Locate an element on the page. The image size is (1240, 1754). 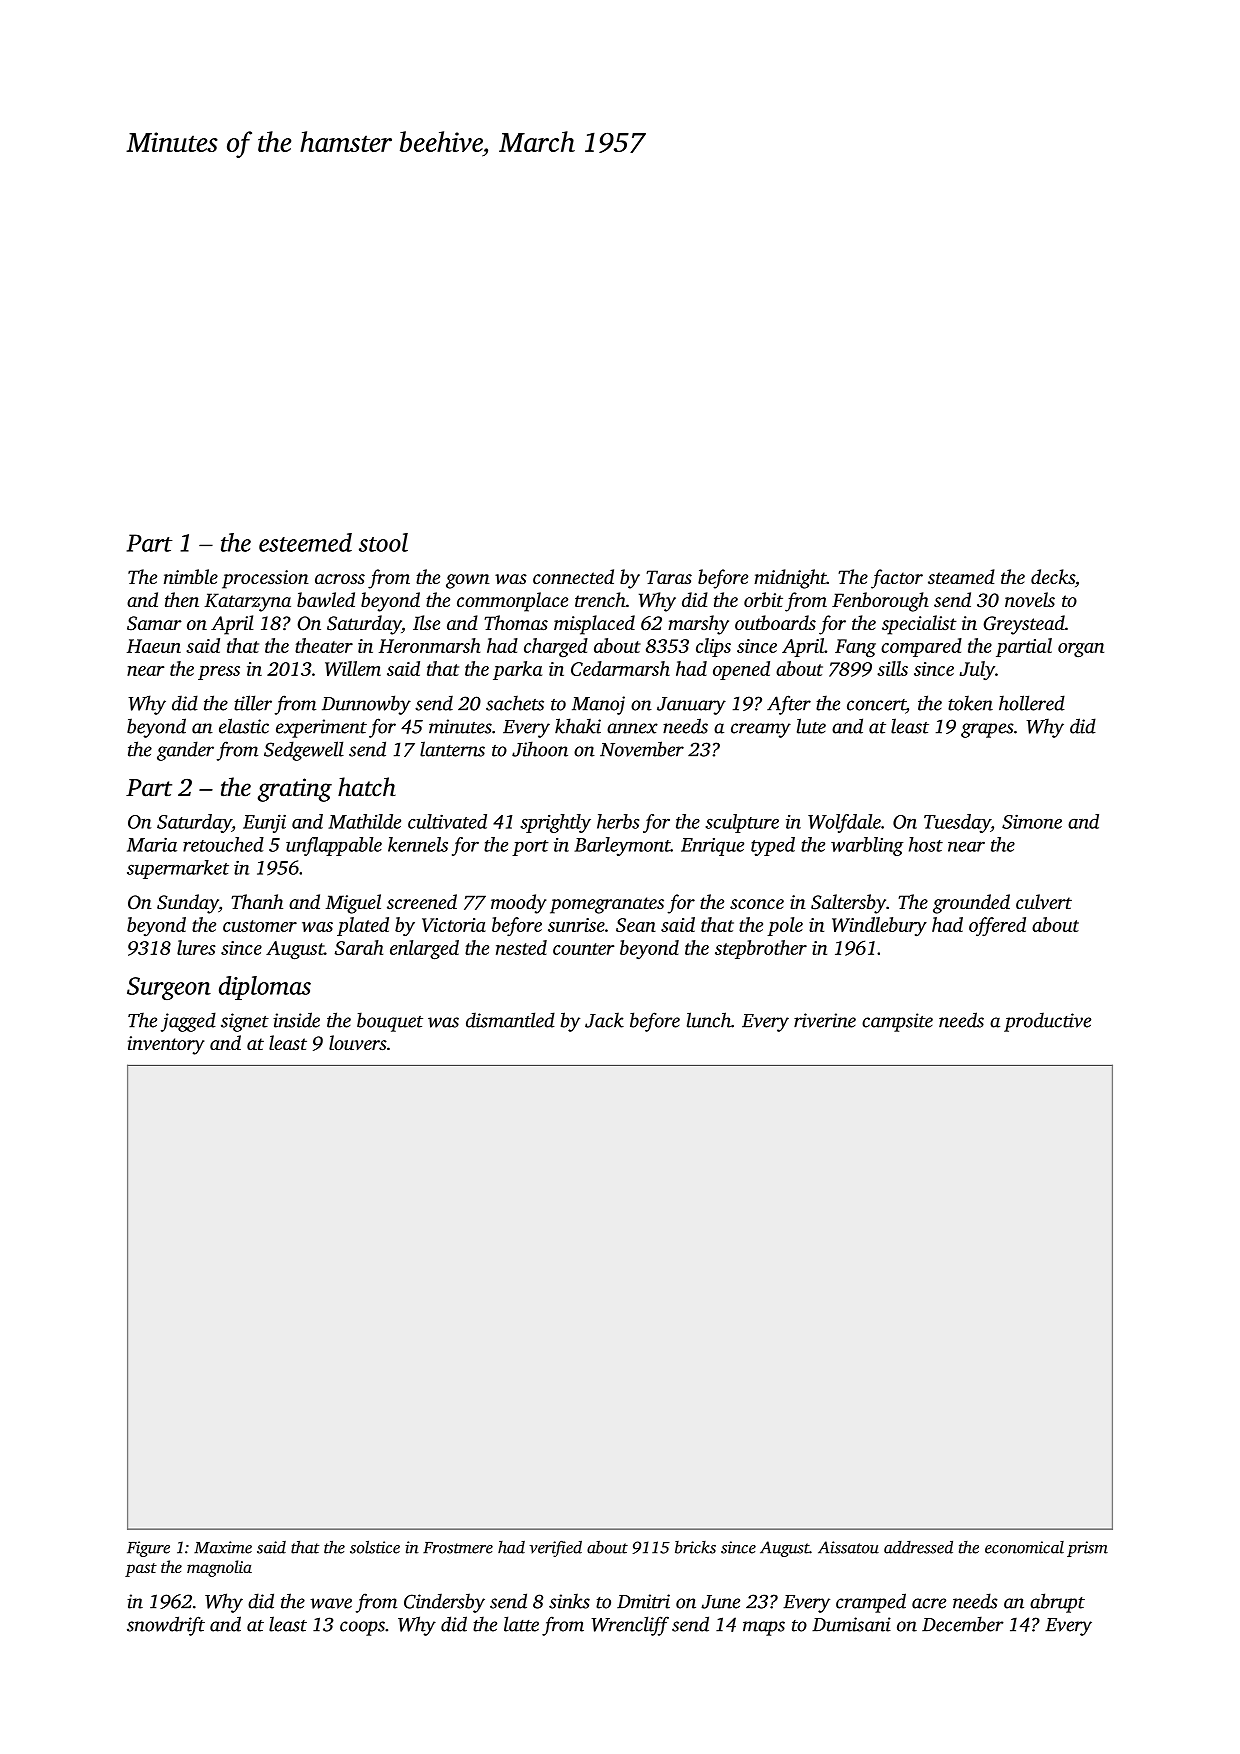
Samar is located at coordinates (154, 623).
